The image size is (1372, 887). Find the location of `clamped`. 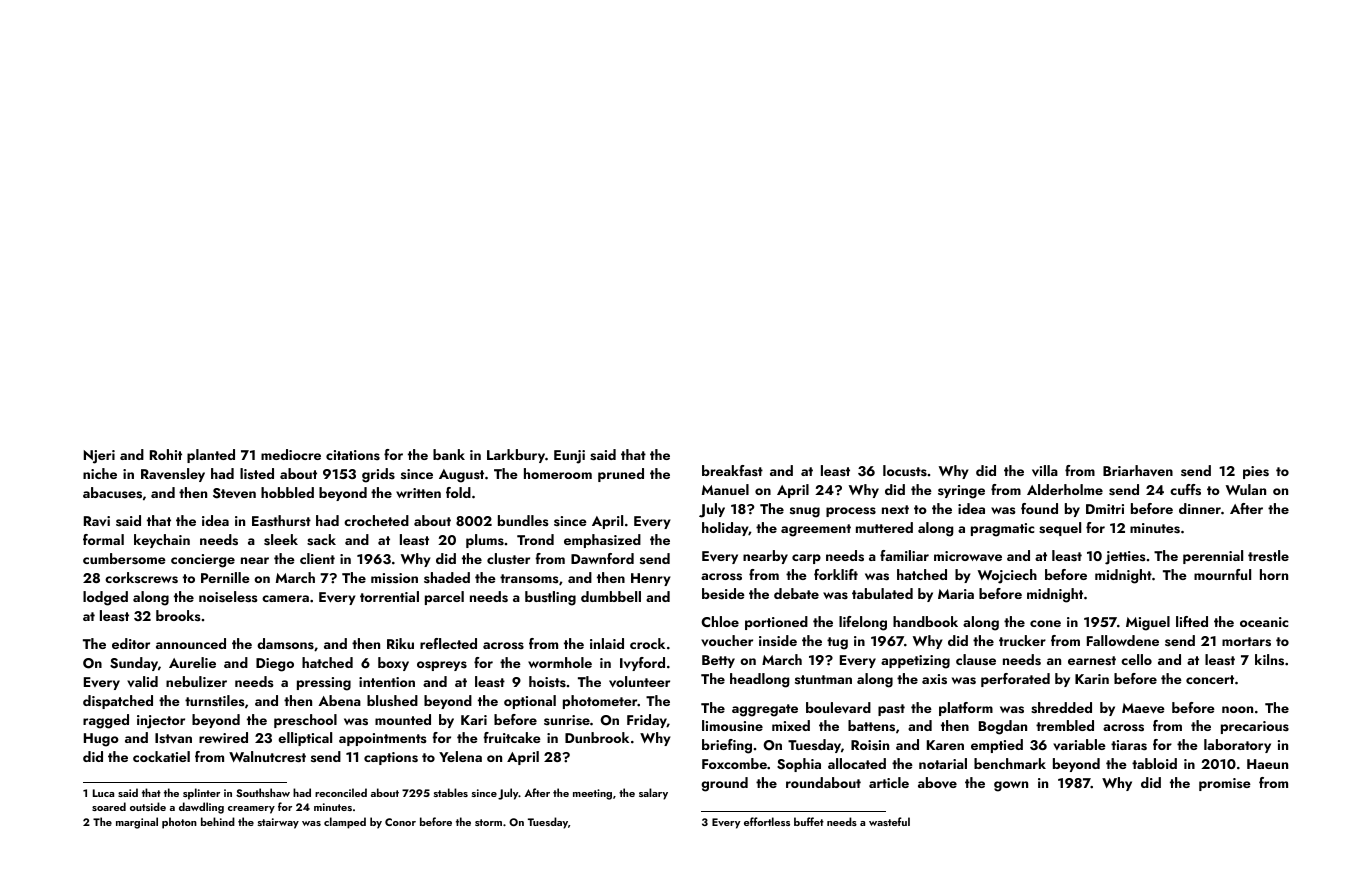

clamped is located at coordinates (345, 823).
